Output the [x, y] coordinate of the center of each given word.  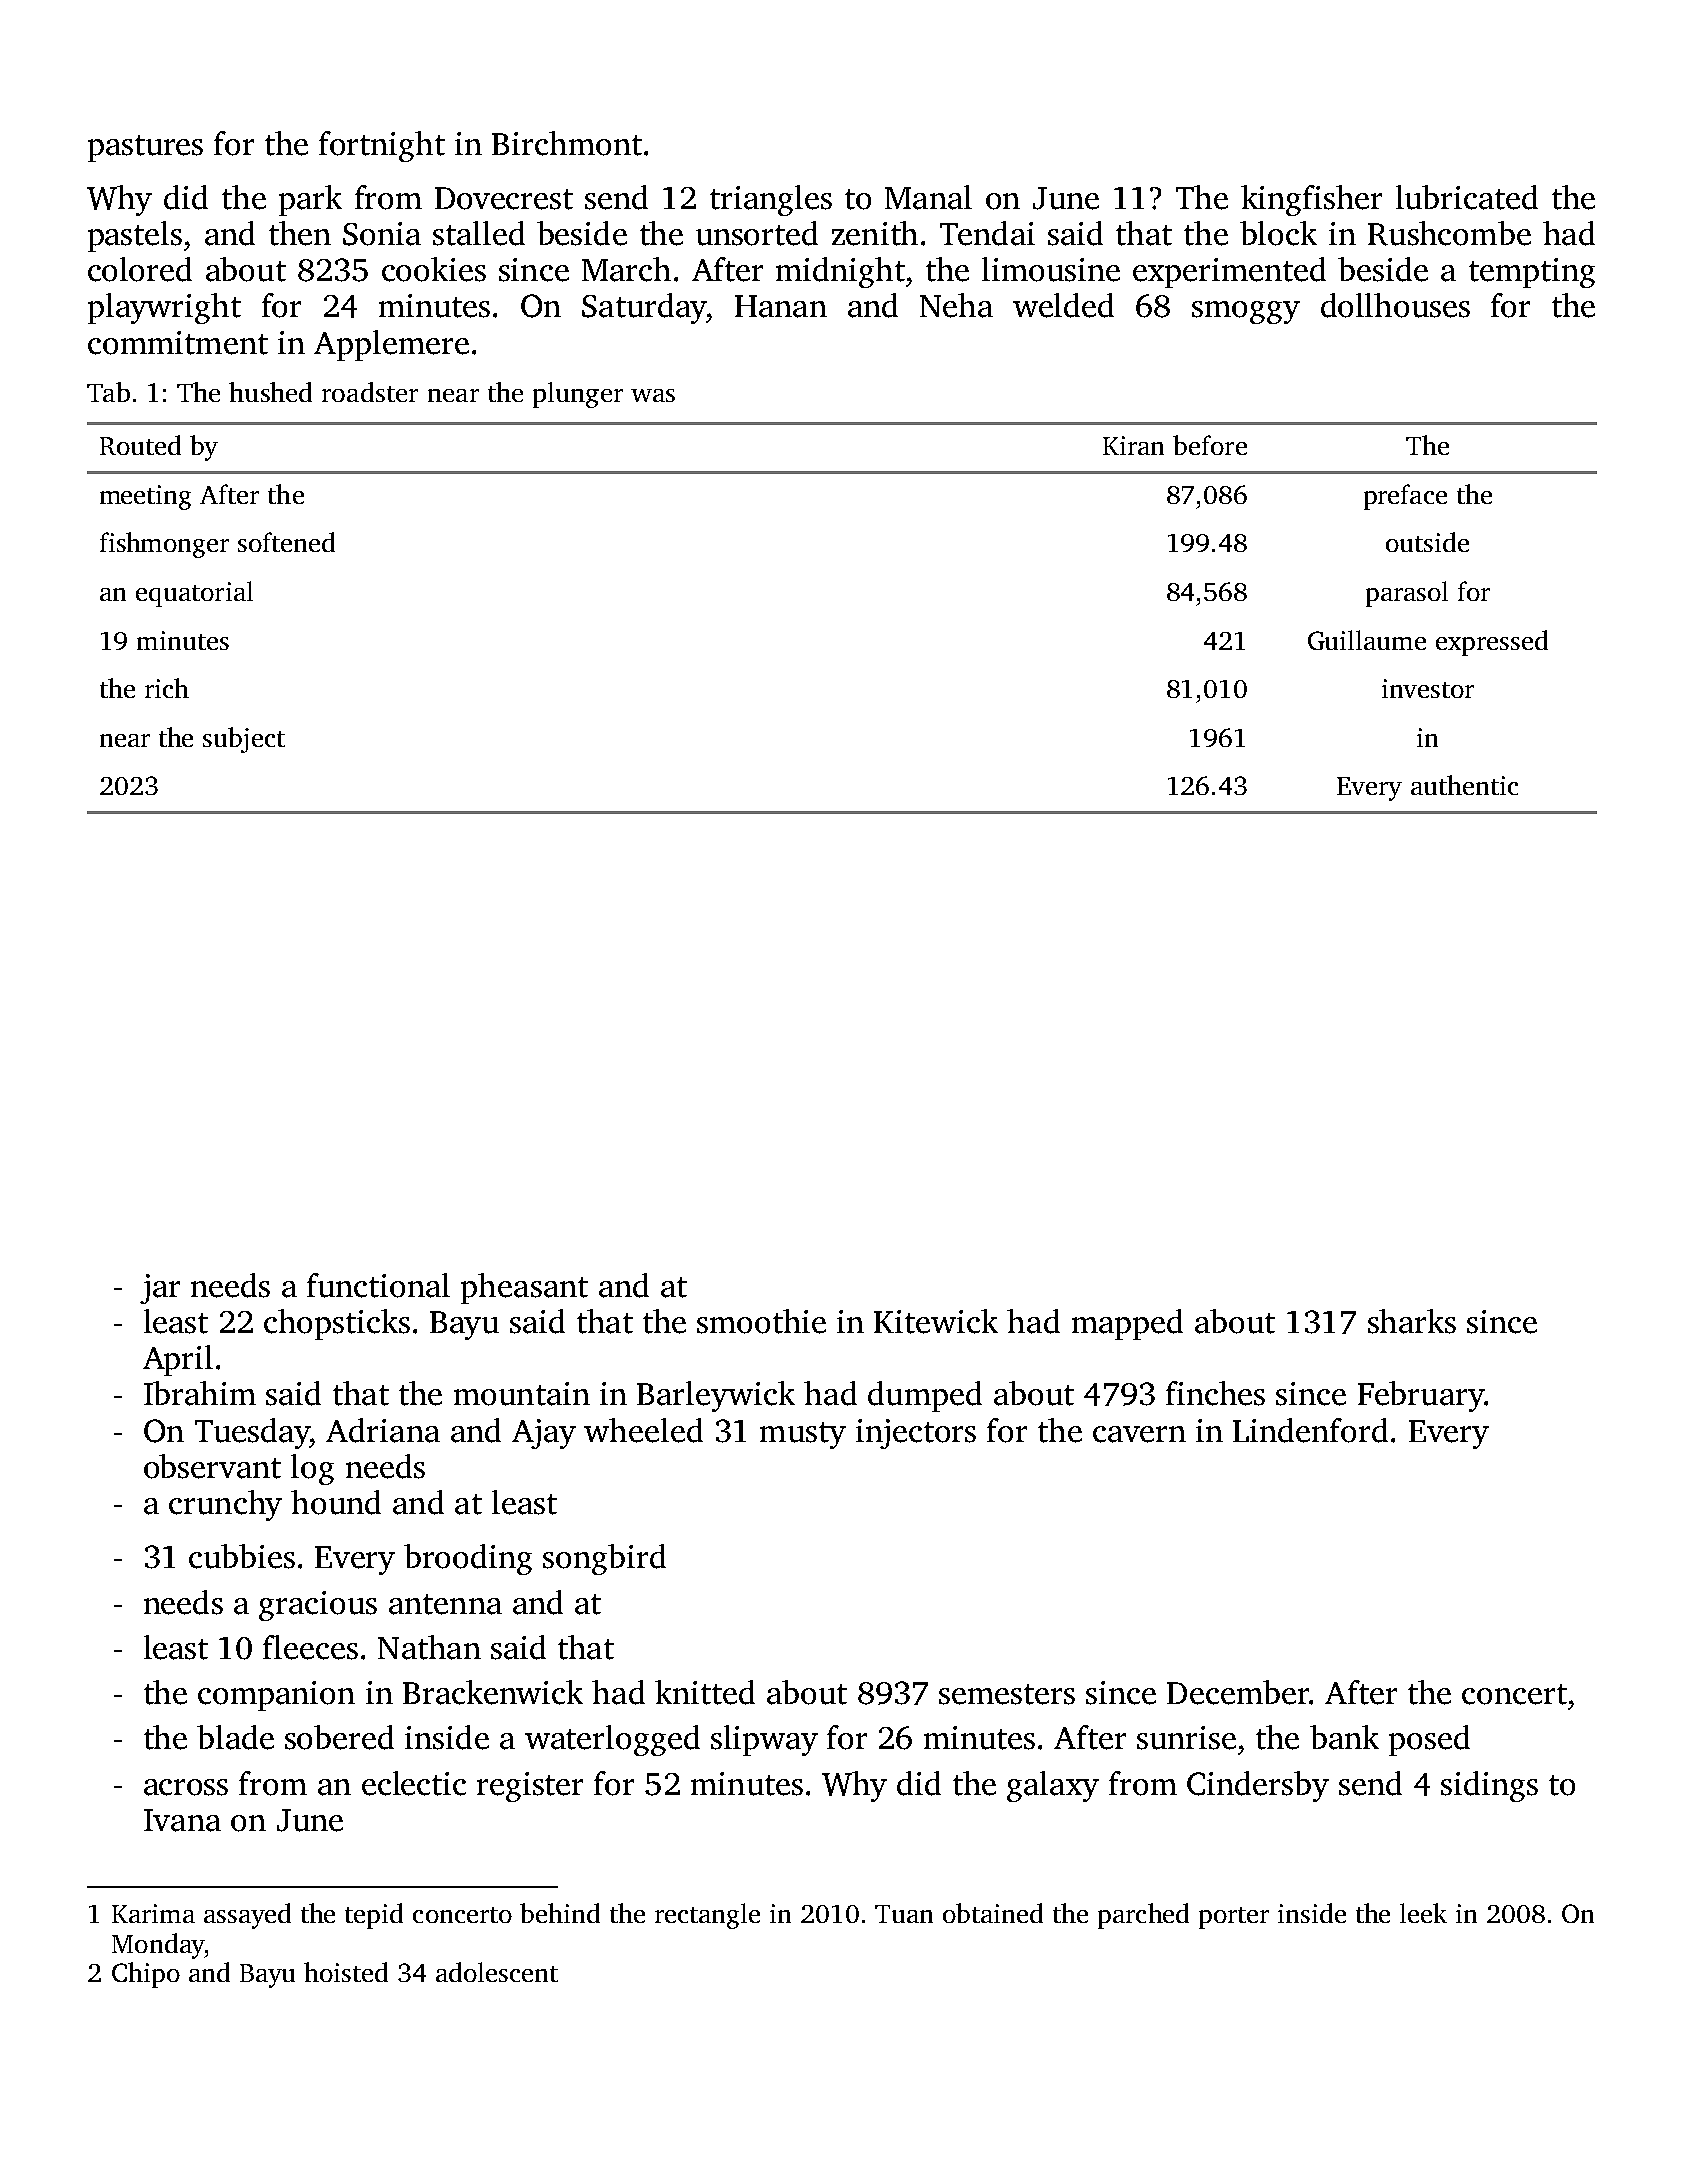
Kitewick [936, 1321]
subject [244, 740]
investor [1428, 688]
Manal [928, 197]
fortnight [382, 146]
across [186, 1787]
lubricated [1467, 197]
